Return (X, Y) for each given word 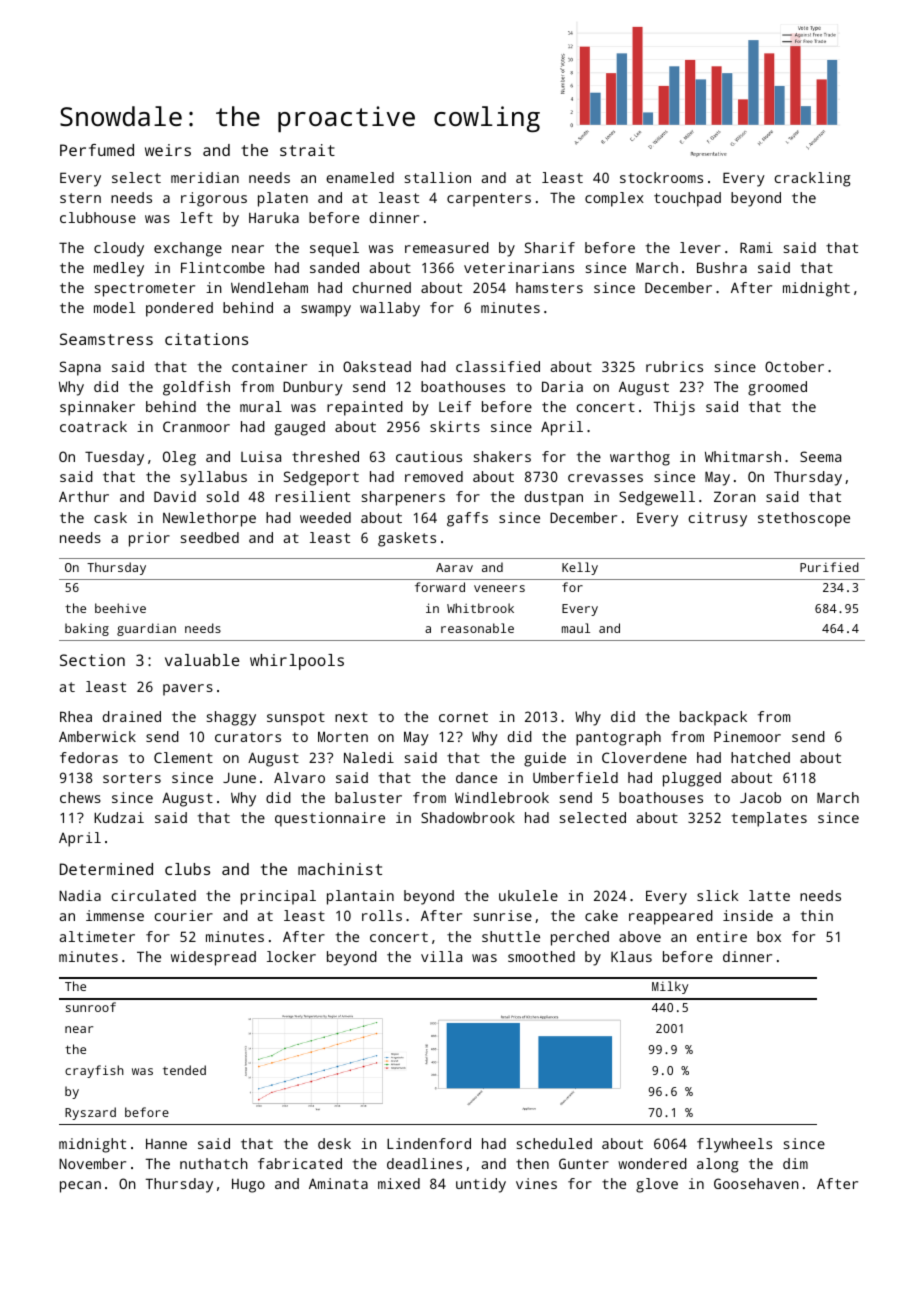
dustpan (554, 498)
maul (576, 628)
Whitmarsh (743, 456)
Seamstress (106, 339)
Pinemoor (747, 736)
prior (149, 539)
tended (184, 1070)
